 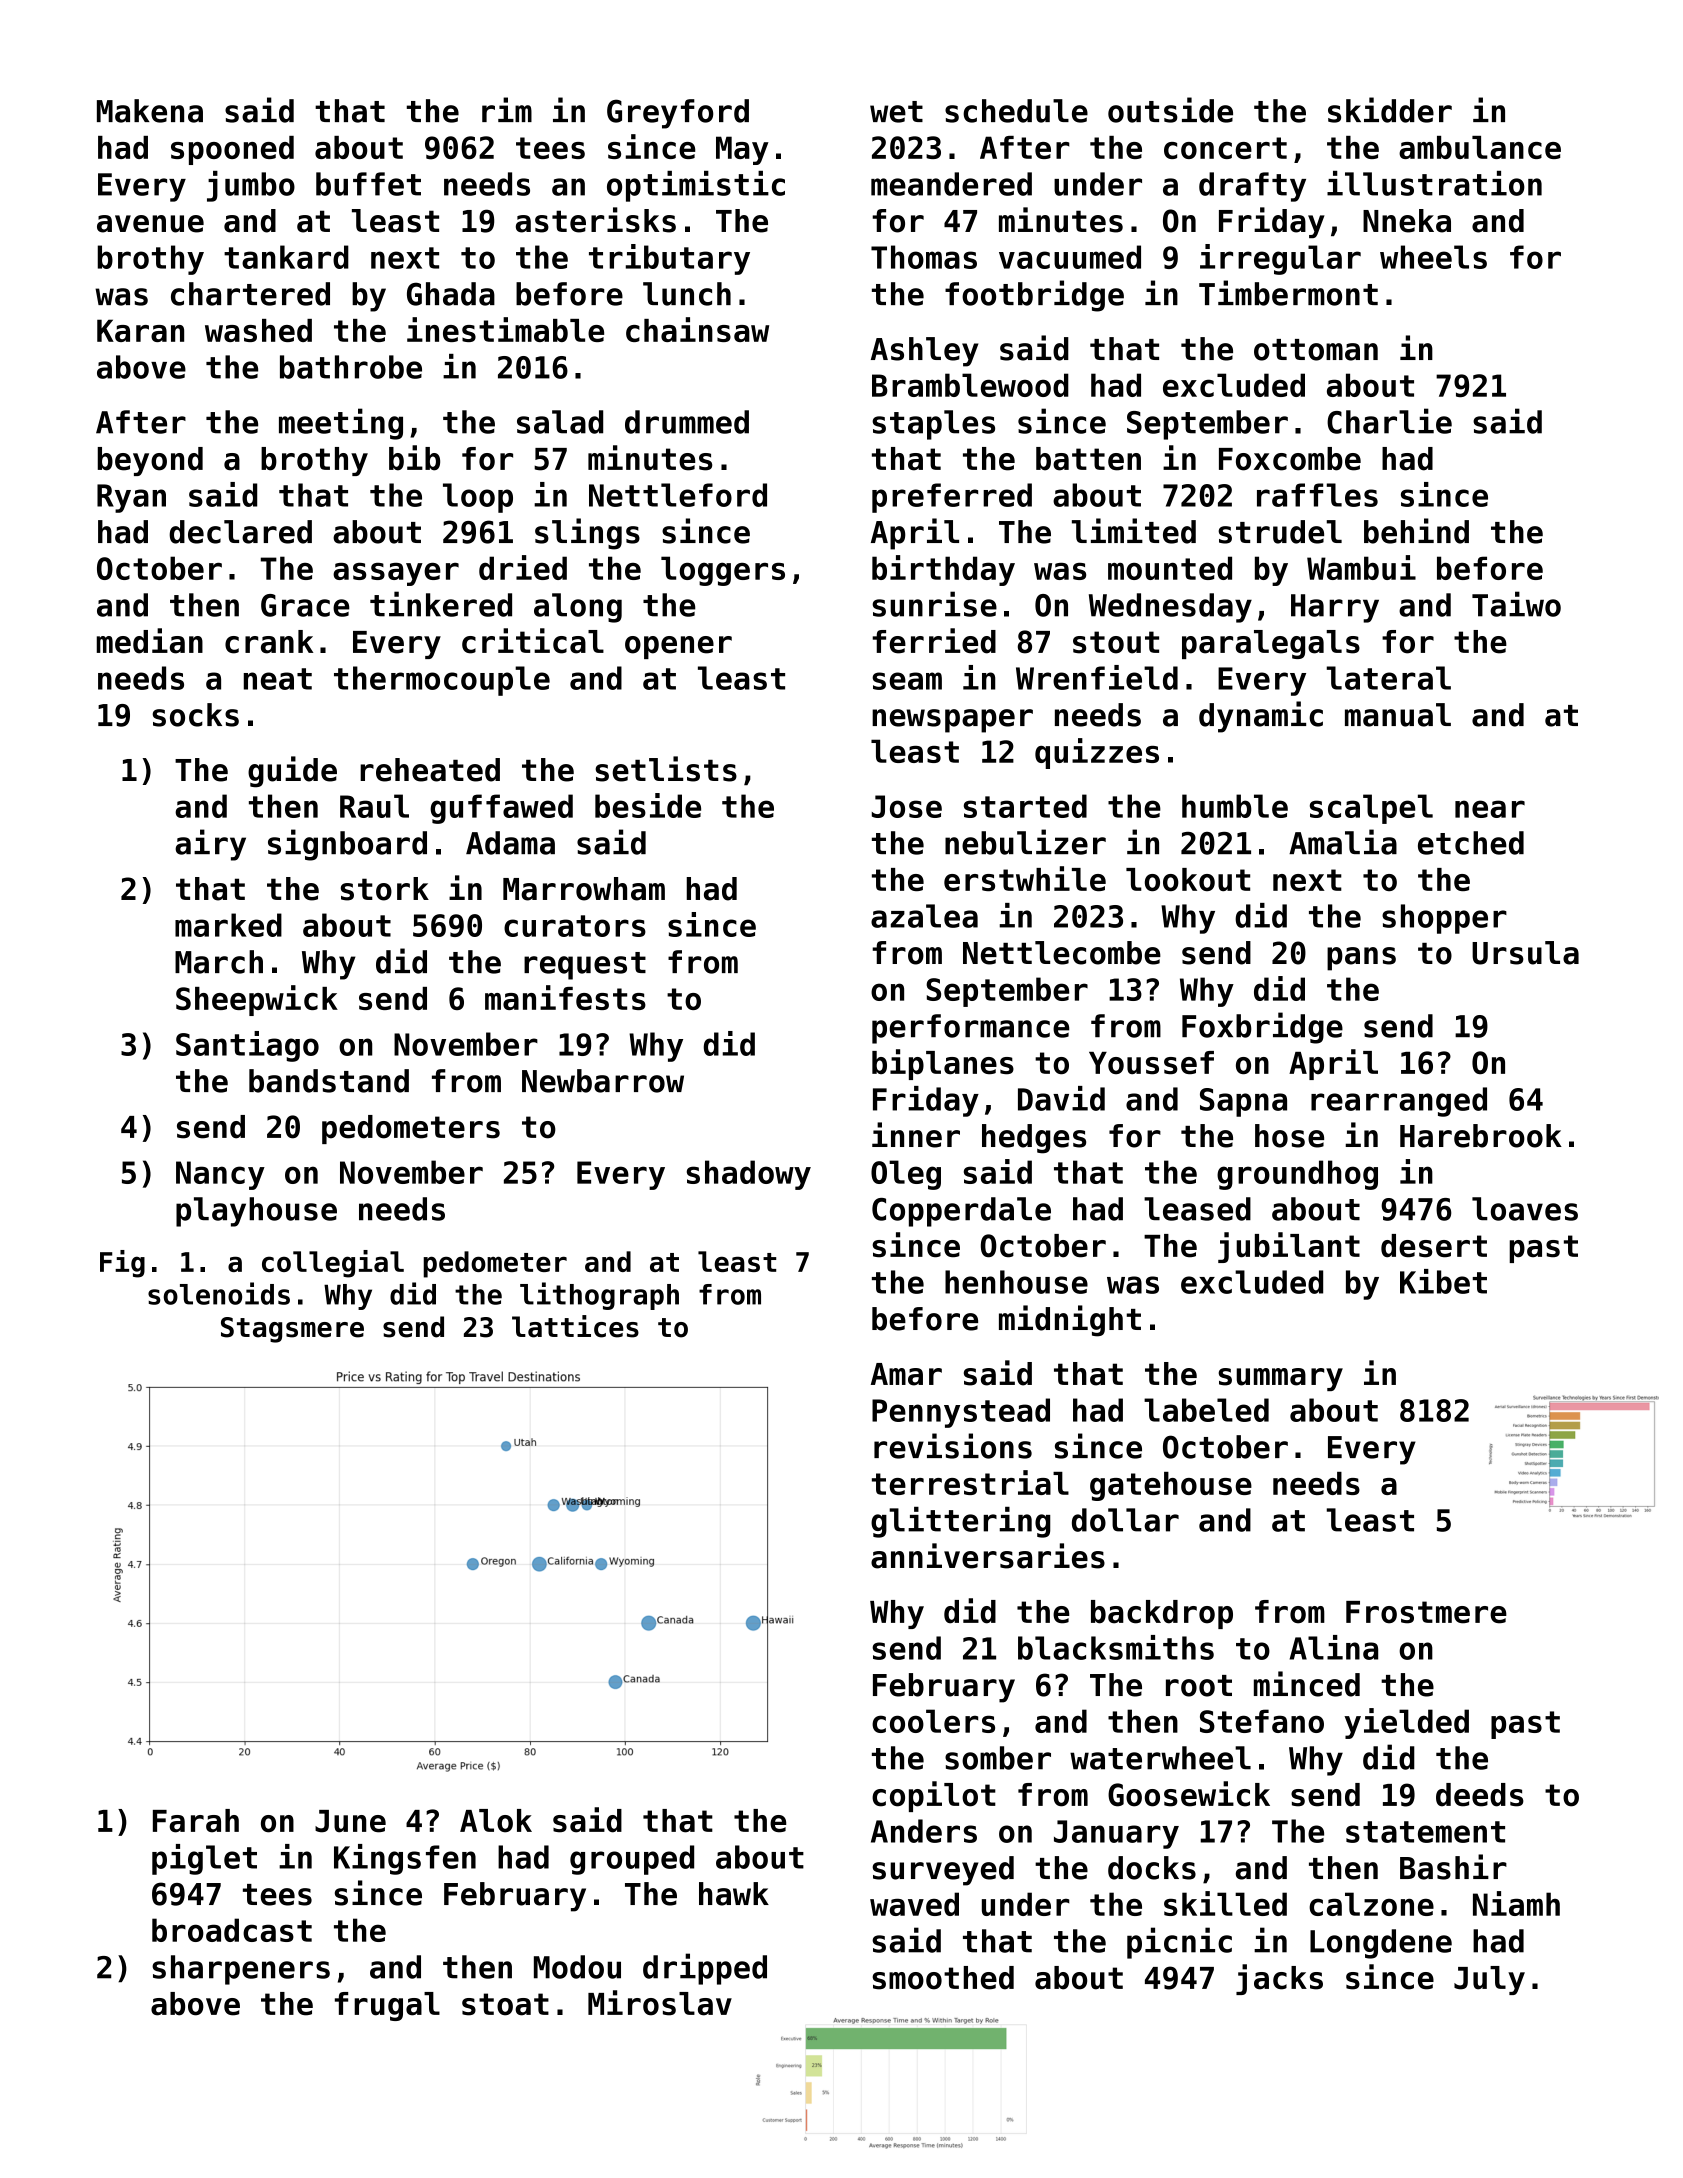 I want to click on Kibet, so click(x=1443, y=1281).
